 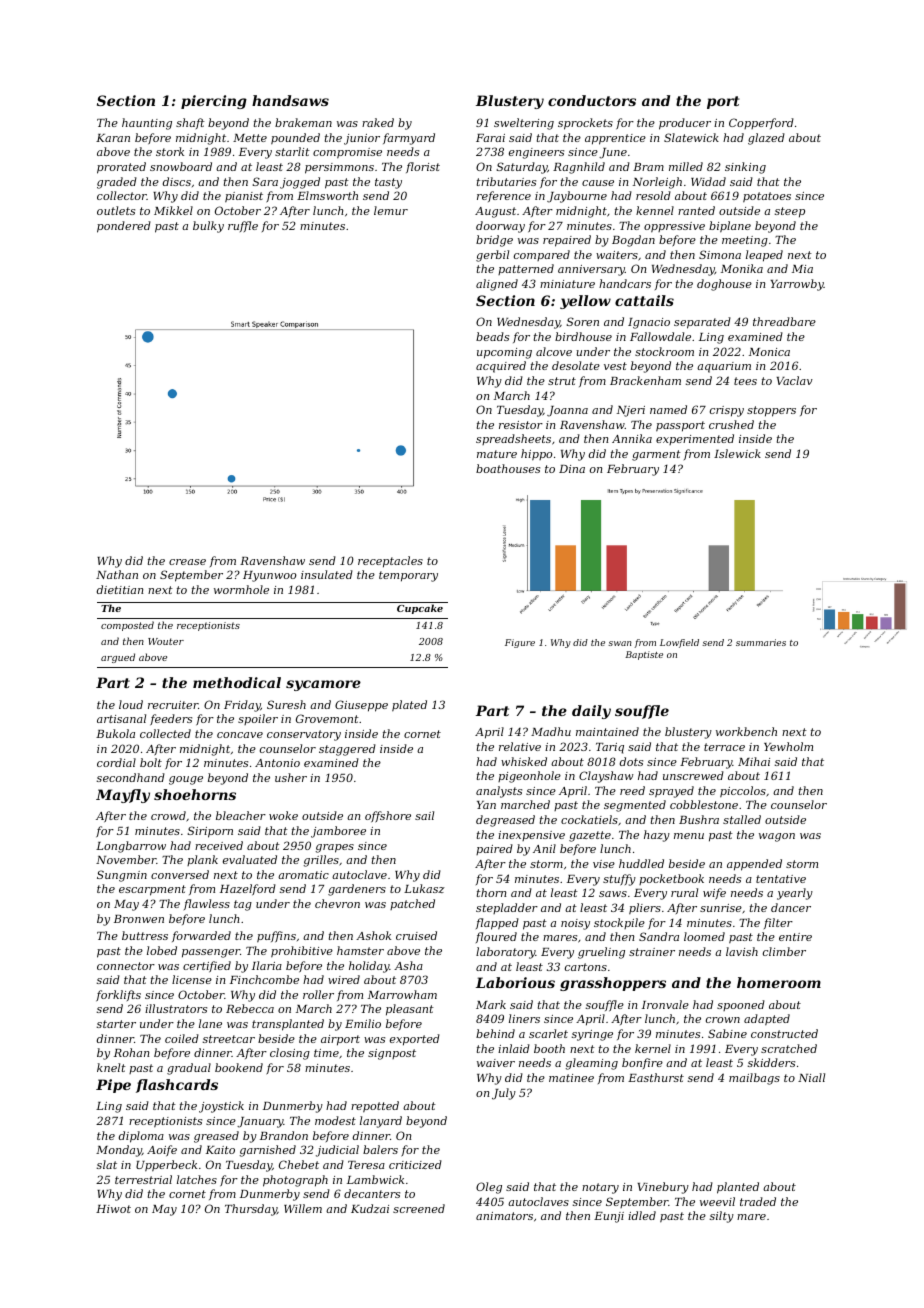 What do you see at coordinates (187, 562) in the page?
I see `crease` at bounding box center [187, 562].
